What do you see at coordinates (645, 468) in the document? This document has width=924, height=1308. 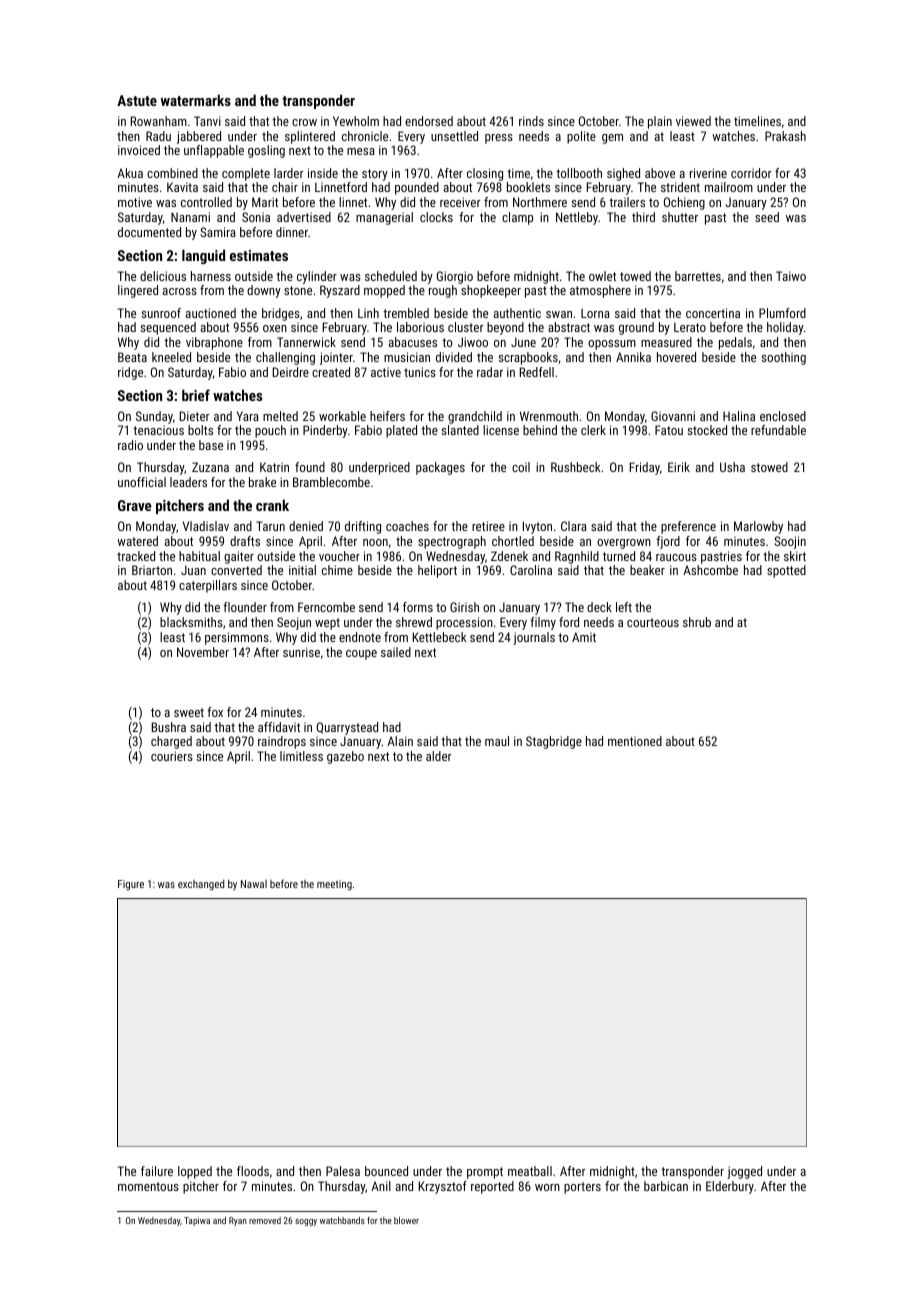 I see `Friday` at bounding box center [645, 468].
